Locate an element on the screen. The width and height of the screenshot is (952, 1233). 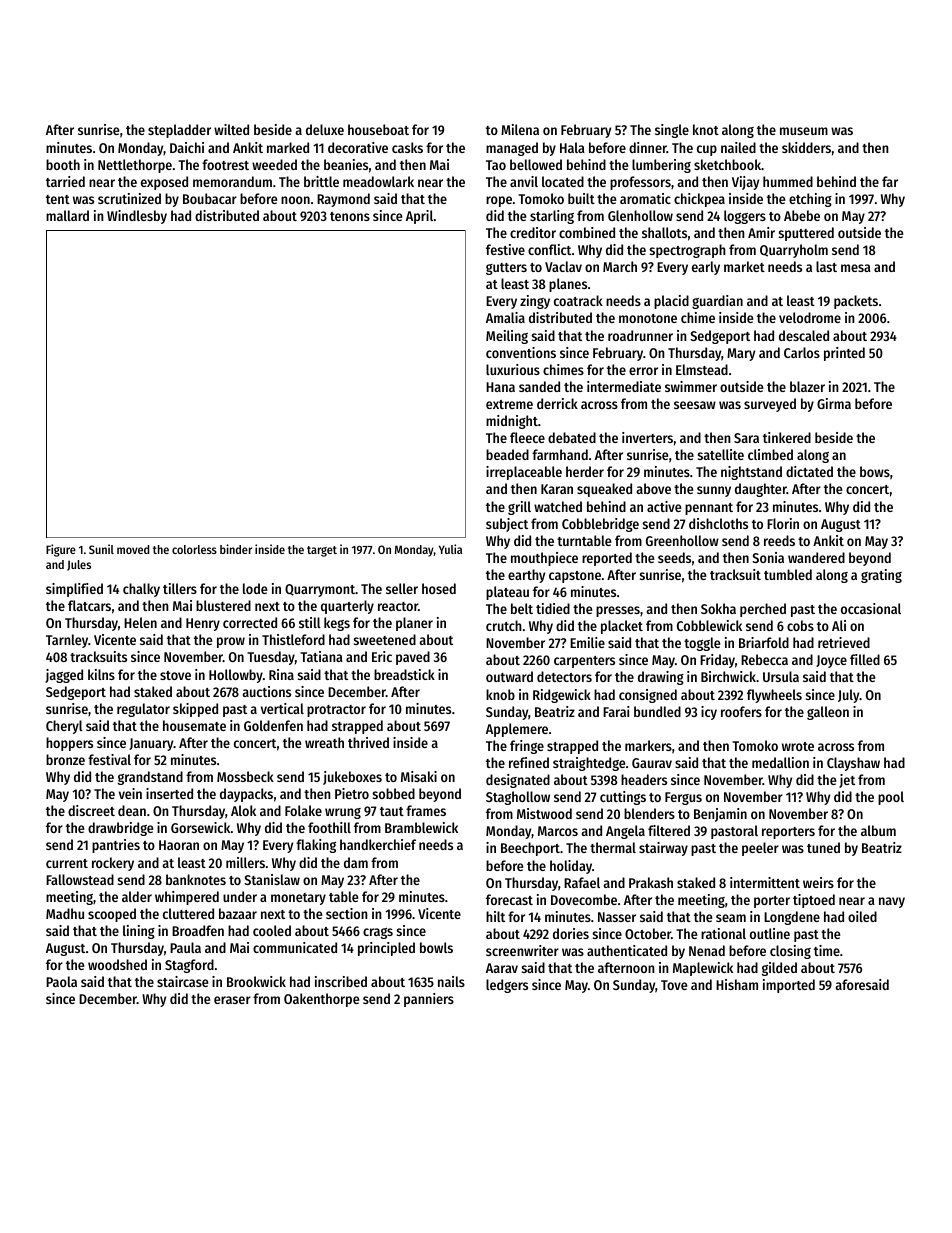
navy is located at coordinates (892, 902).
